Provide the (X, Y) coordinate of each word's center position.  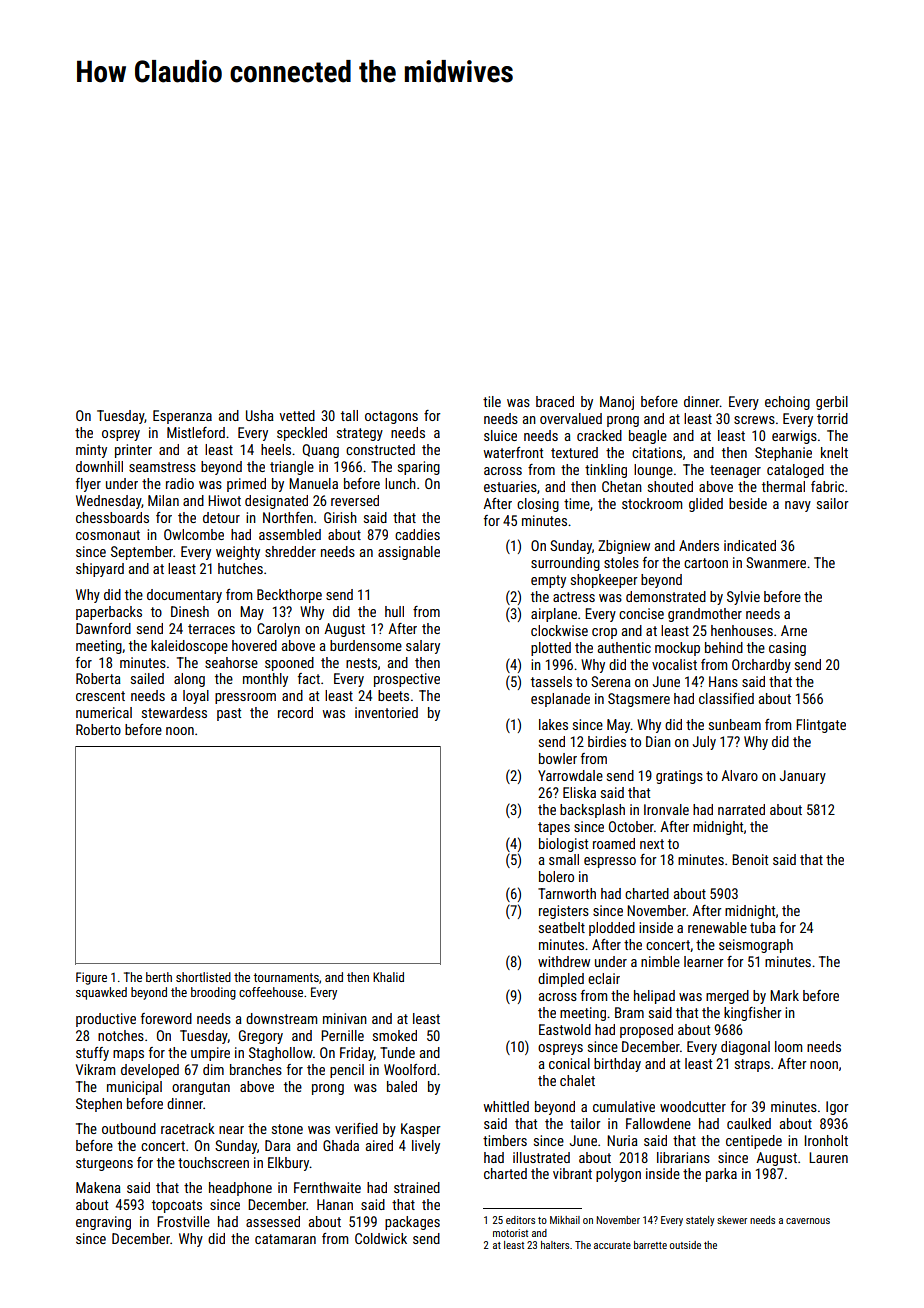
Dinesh (190, 611)
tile (492, 401)
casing (787, 649)
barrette (650, 1245)
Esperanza (182, 417)
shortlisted (203, 977)
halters (555, 1245)
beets (393, 695)
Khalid (388, 977)
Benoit (750, 859)
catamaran (285, 1239)
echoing (787, 403)
